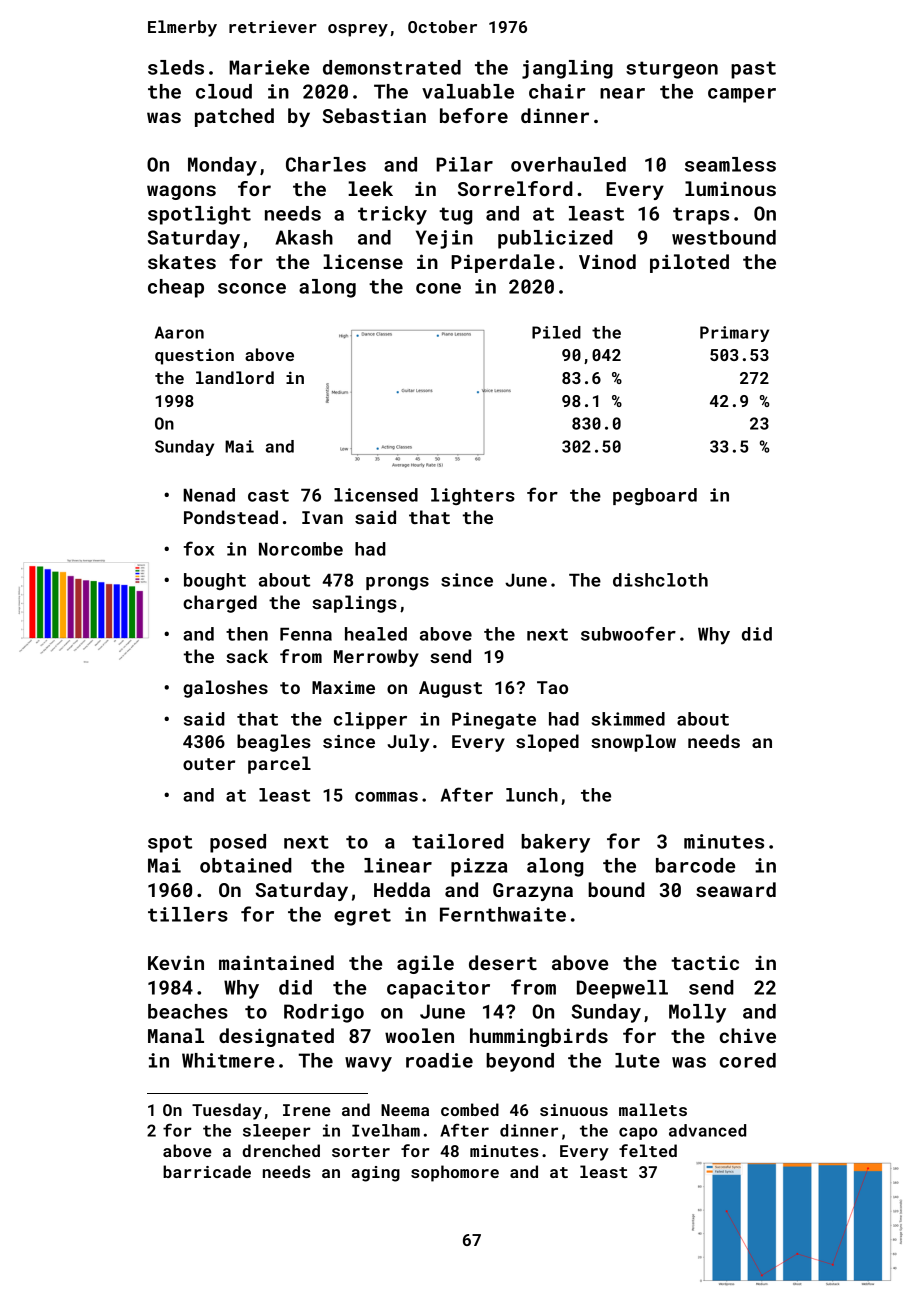 The height and width of the image is (1314, 924). What do you see at coordinates (515, 188) in the image?
I see `Sorrelford` at bounding box center [515, 188].
